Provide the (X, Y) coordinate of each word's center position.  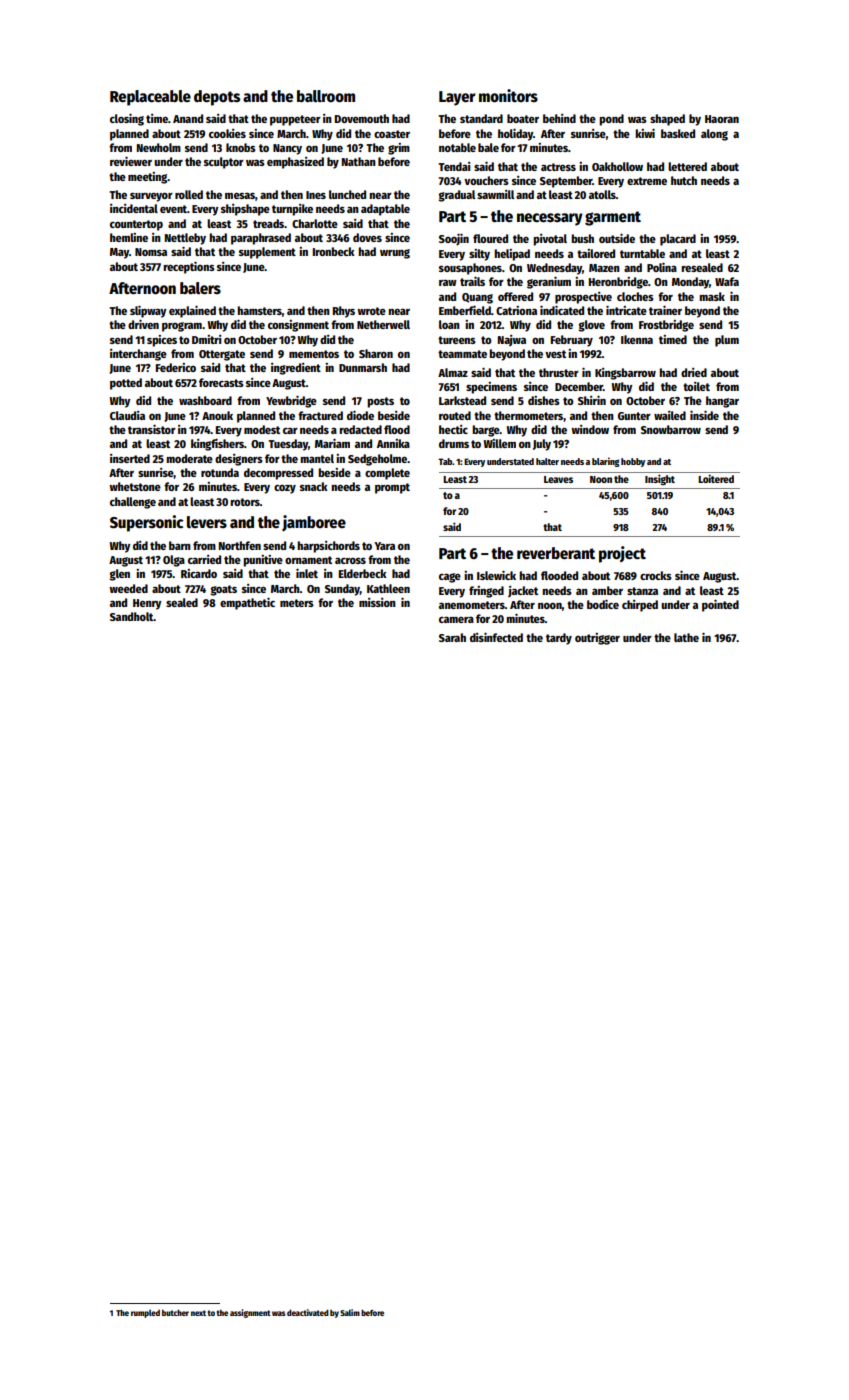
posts (380, 402)
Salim (350, 1312)
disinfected (496, 637)
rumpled (145, 1313)
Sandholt (132, 616)
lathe (686, 637)
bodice (603, 604)
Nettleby (185, 239)
